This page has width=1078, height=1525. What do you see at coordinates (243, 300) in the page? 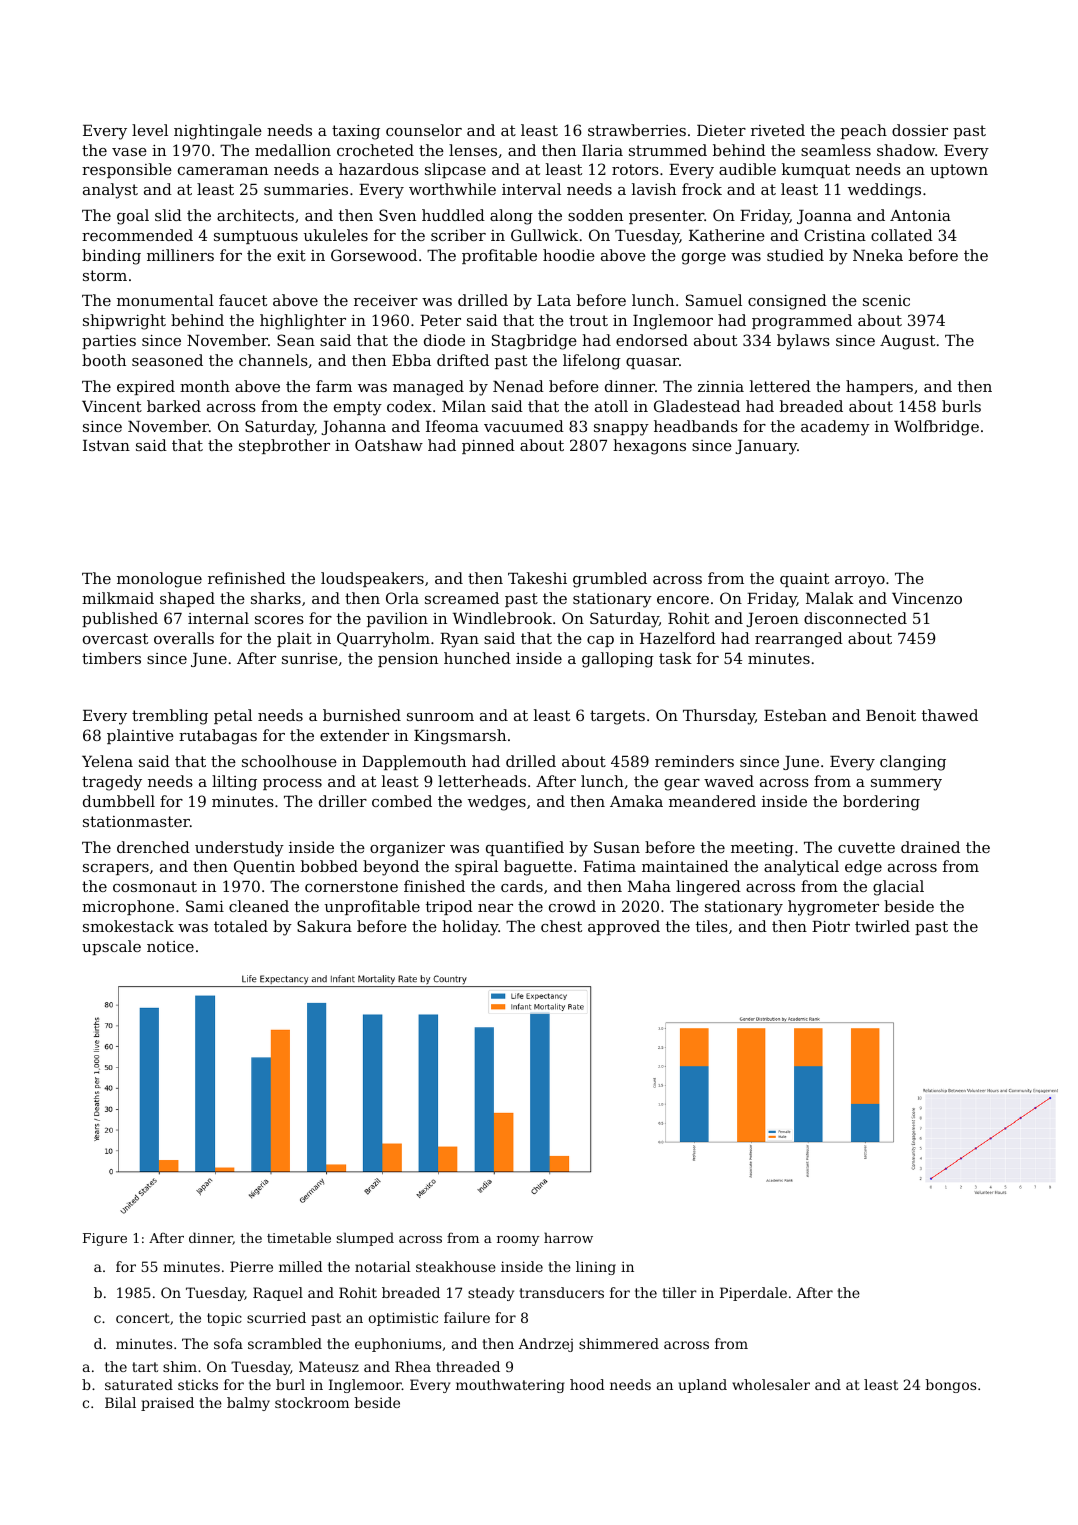
I see `faucet` at bounding box center [243, 300].
